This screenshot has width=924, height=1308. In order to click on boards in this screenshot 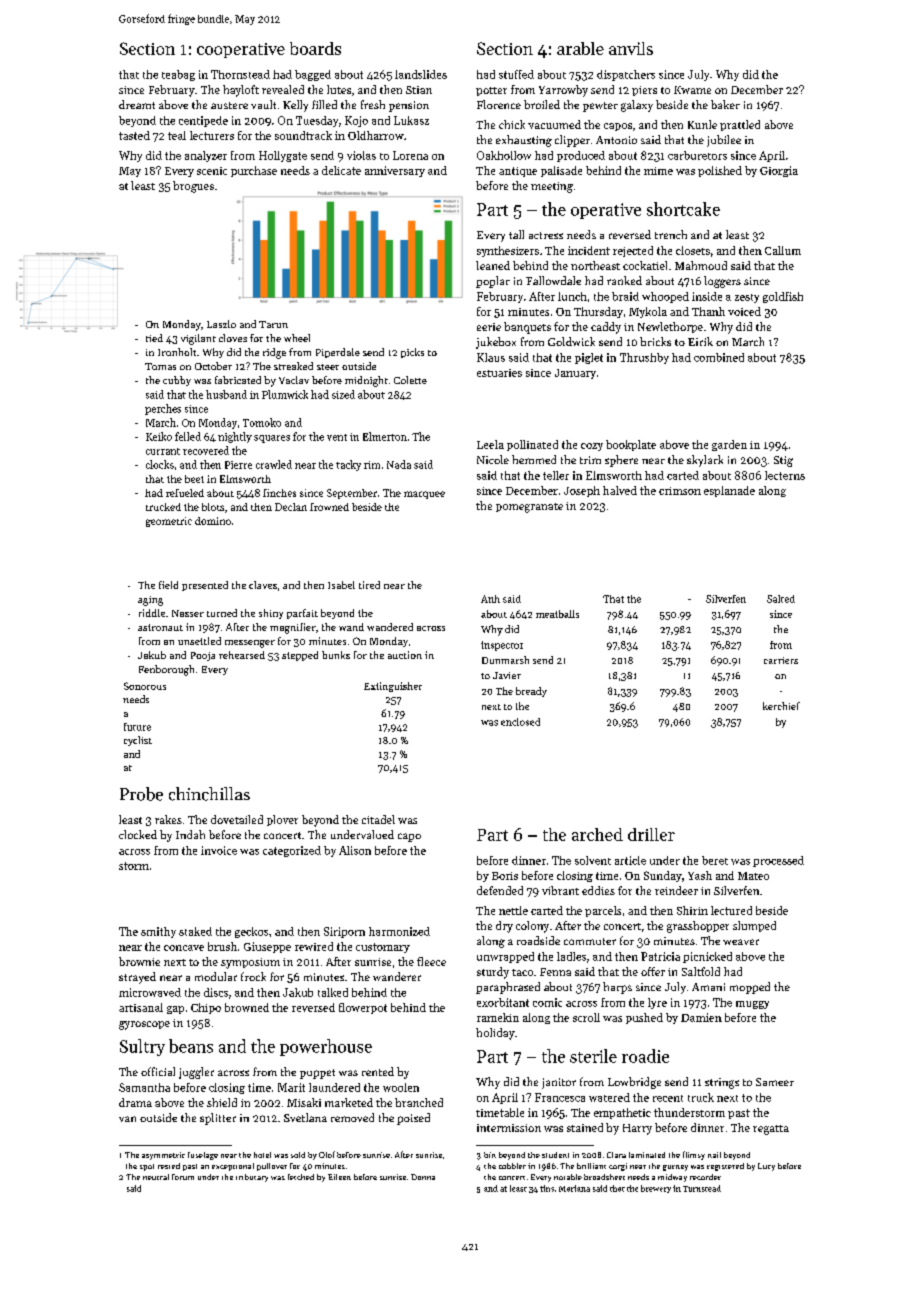, I will do `click(315, 48)`.
